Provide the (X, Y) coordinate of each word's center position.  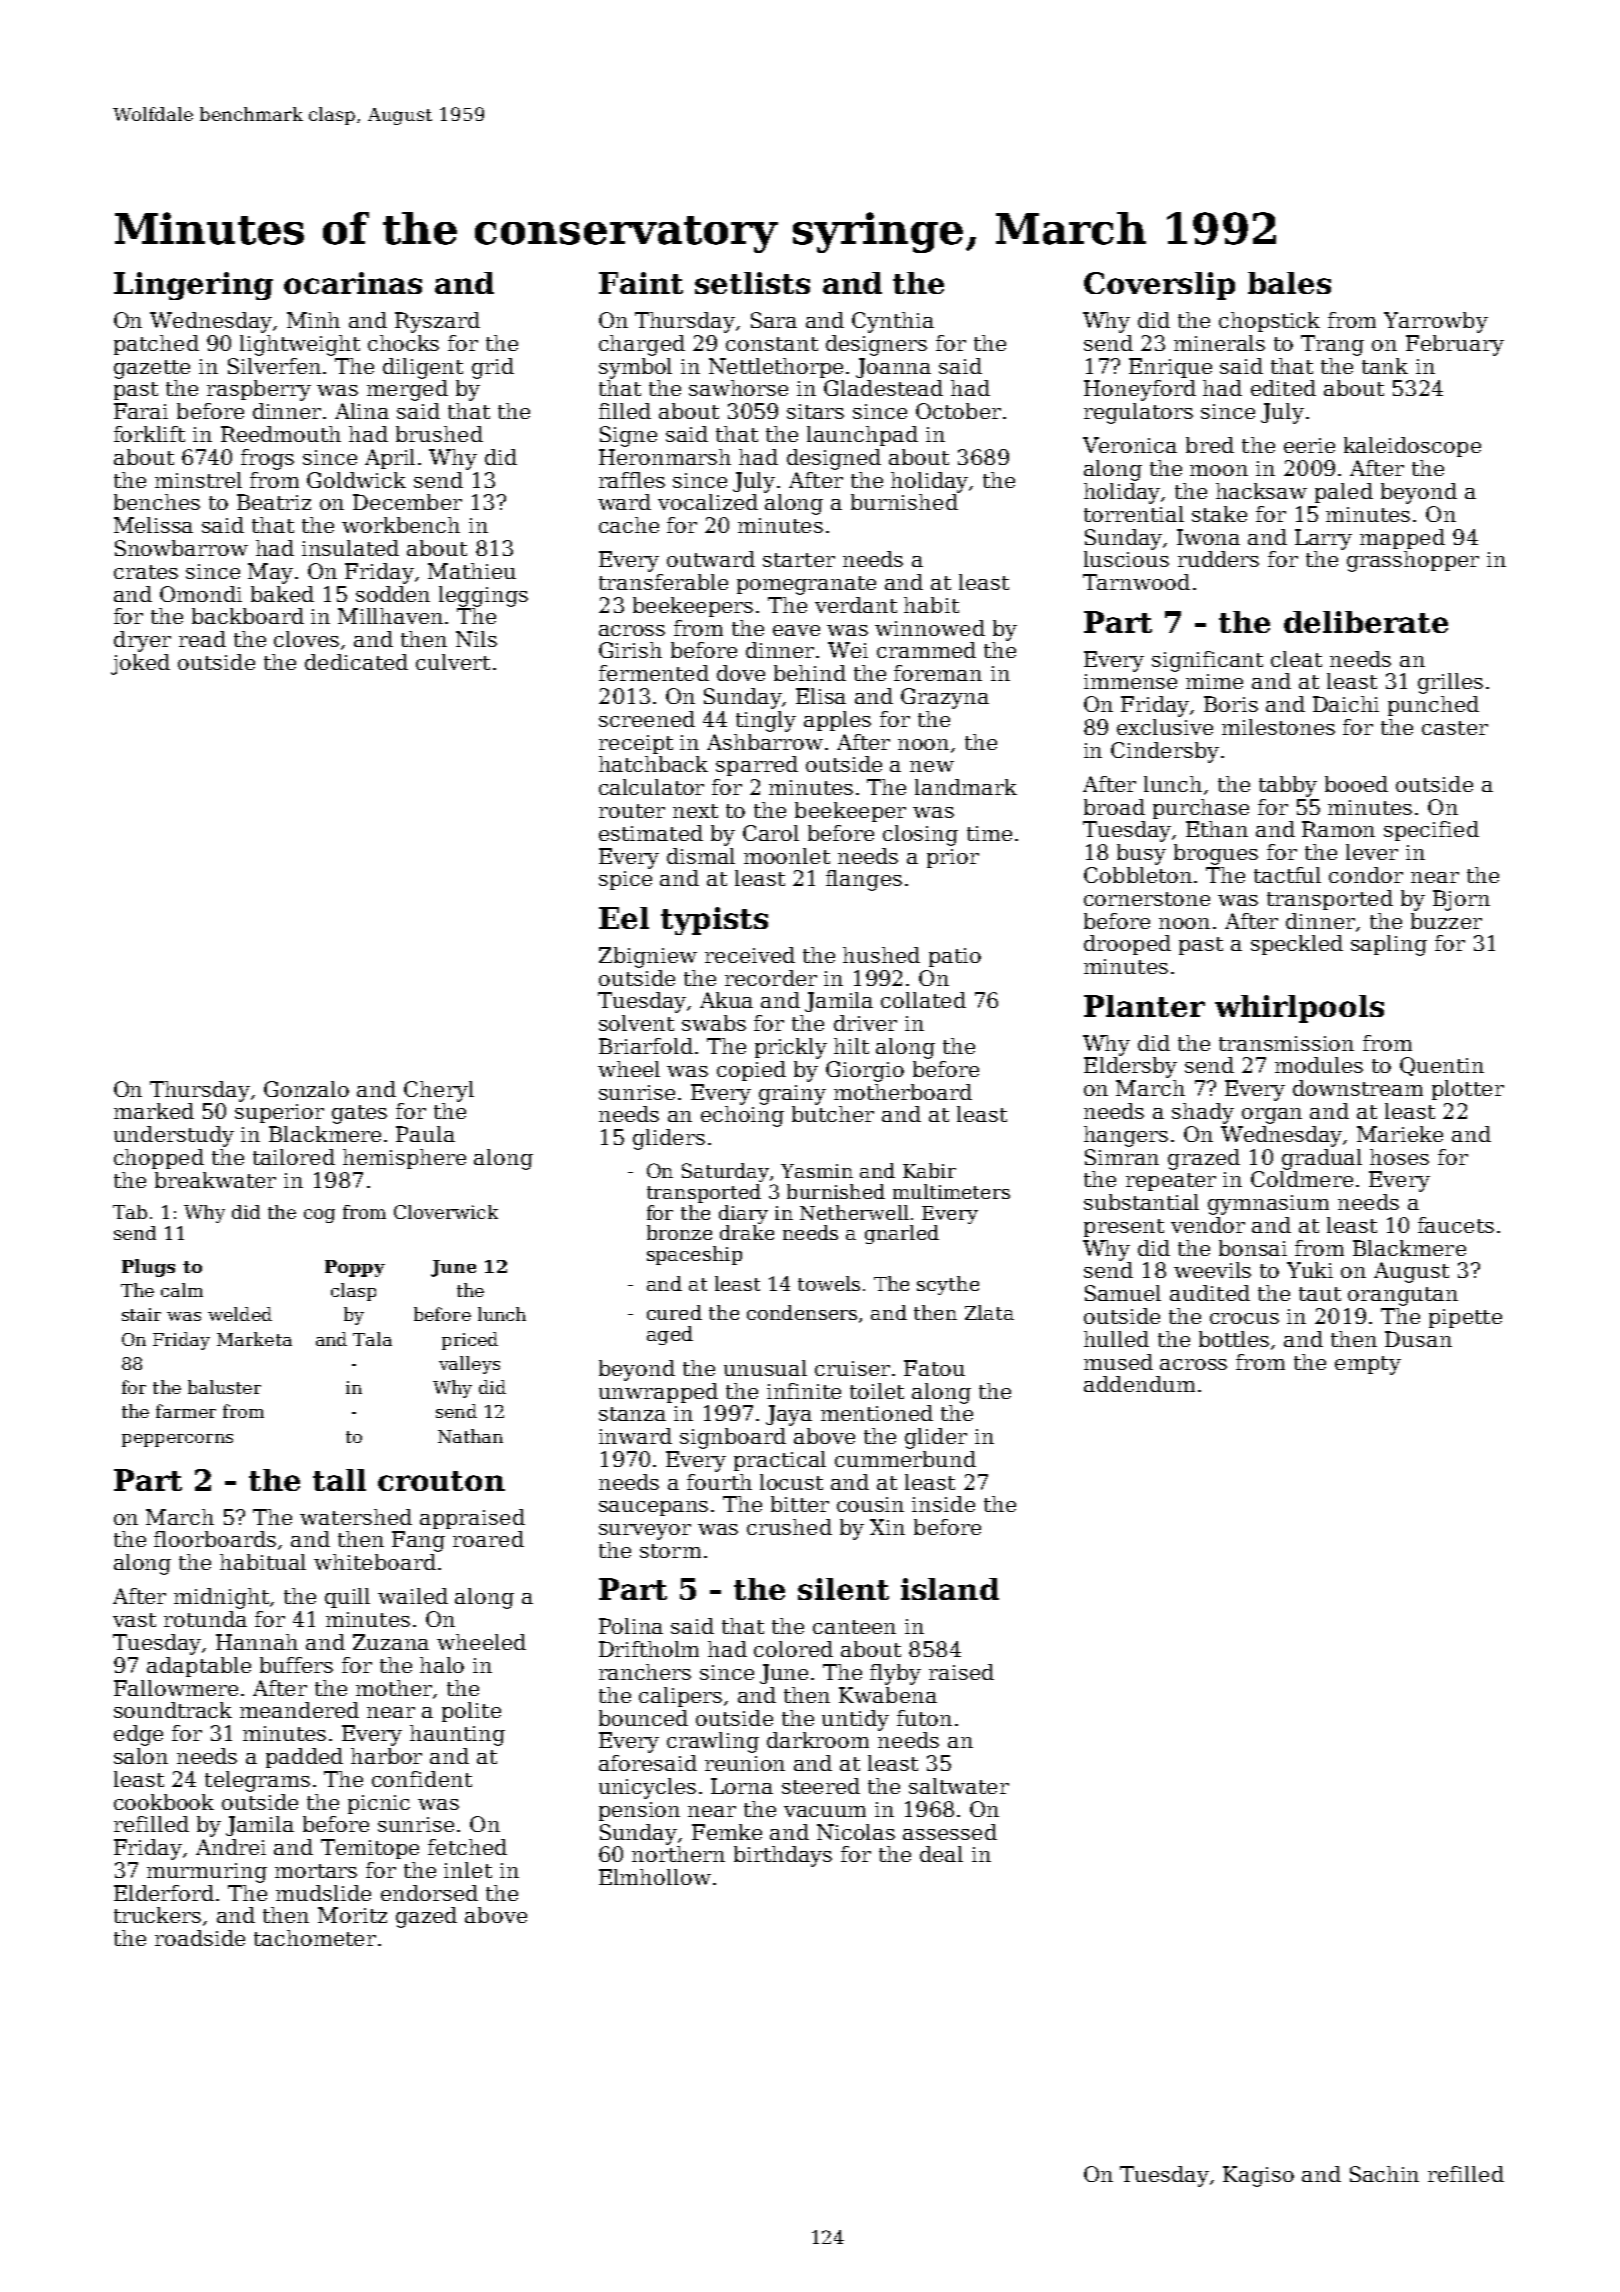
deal (941, 1854)
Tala (372, 1339)
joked (140, 664)
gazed (426, 1917)
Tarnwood (1136, 582)
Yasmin (817, 1171)
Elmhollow (655, 1877)
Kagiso (1258, 2176)
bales (1289, 283)
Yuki (1310, 1270)
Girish (630, 650)
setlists (752, 283)
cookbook (164, 1802)
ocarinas (353, 283)
